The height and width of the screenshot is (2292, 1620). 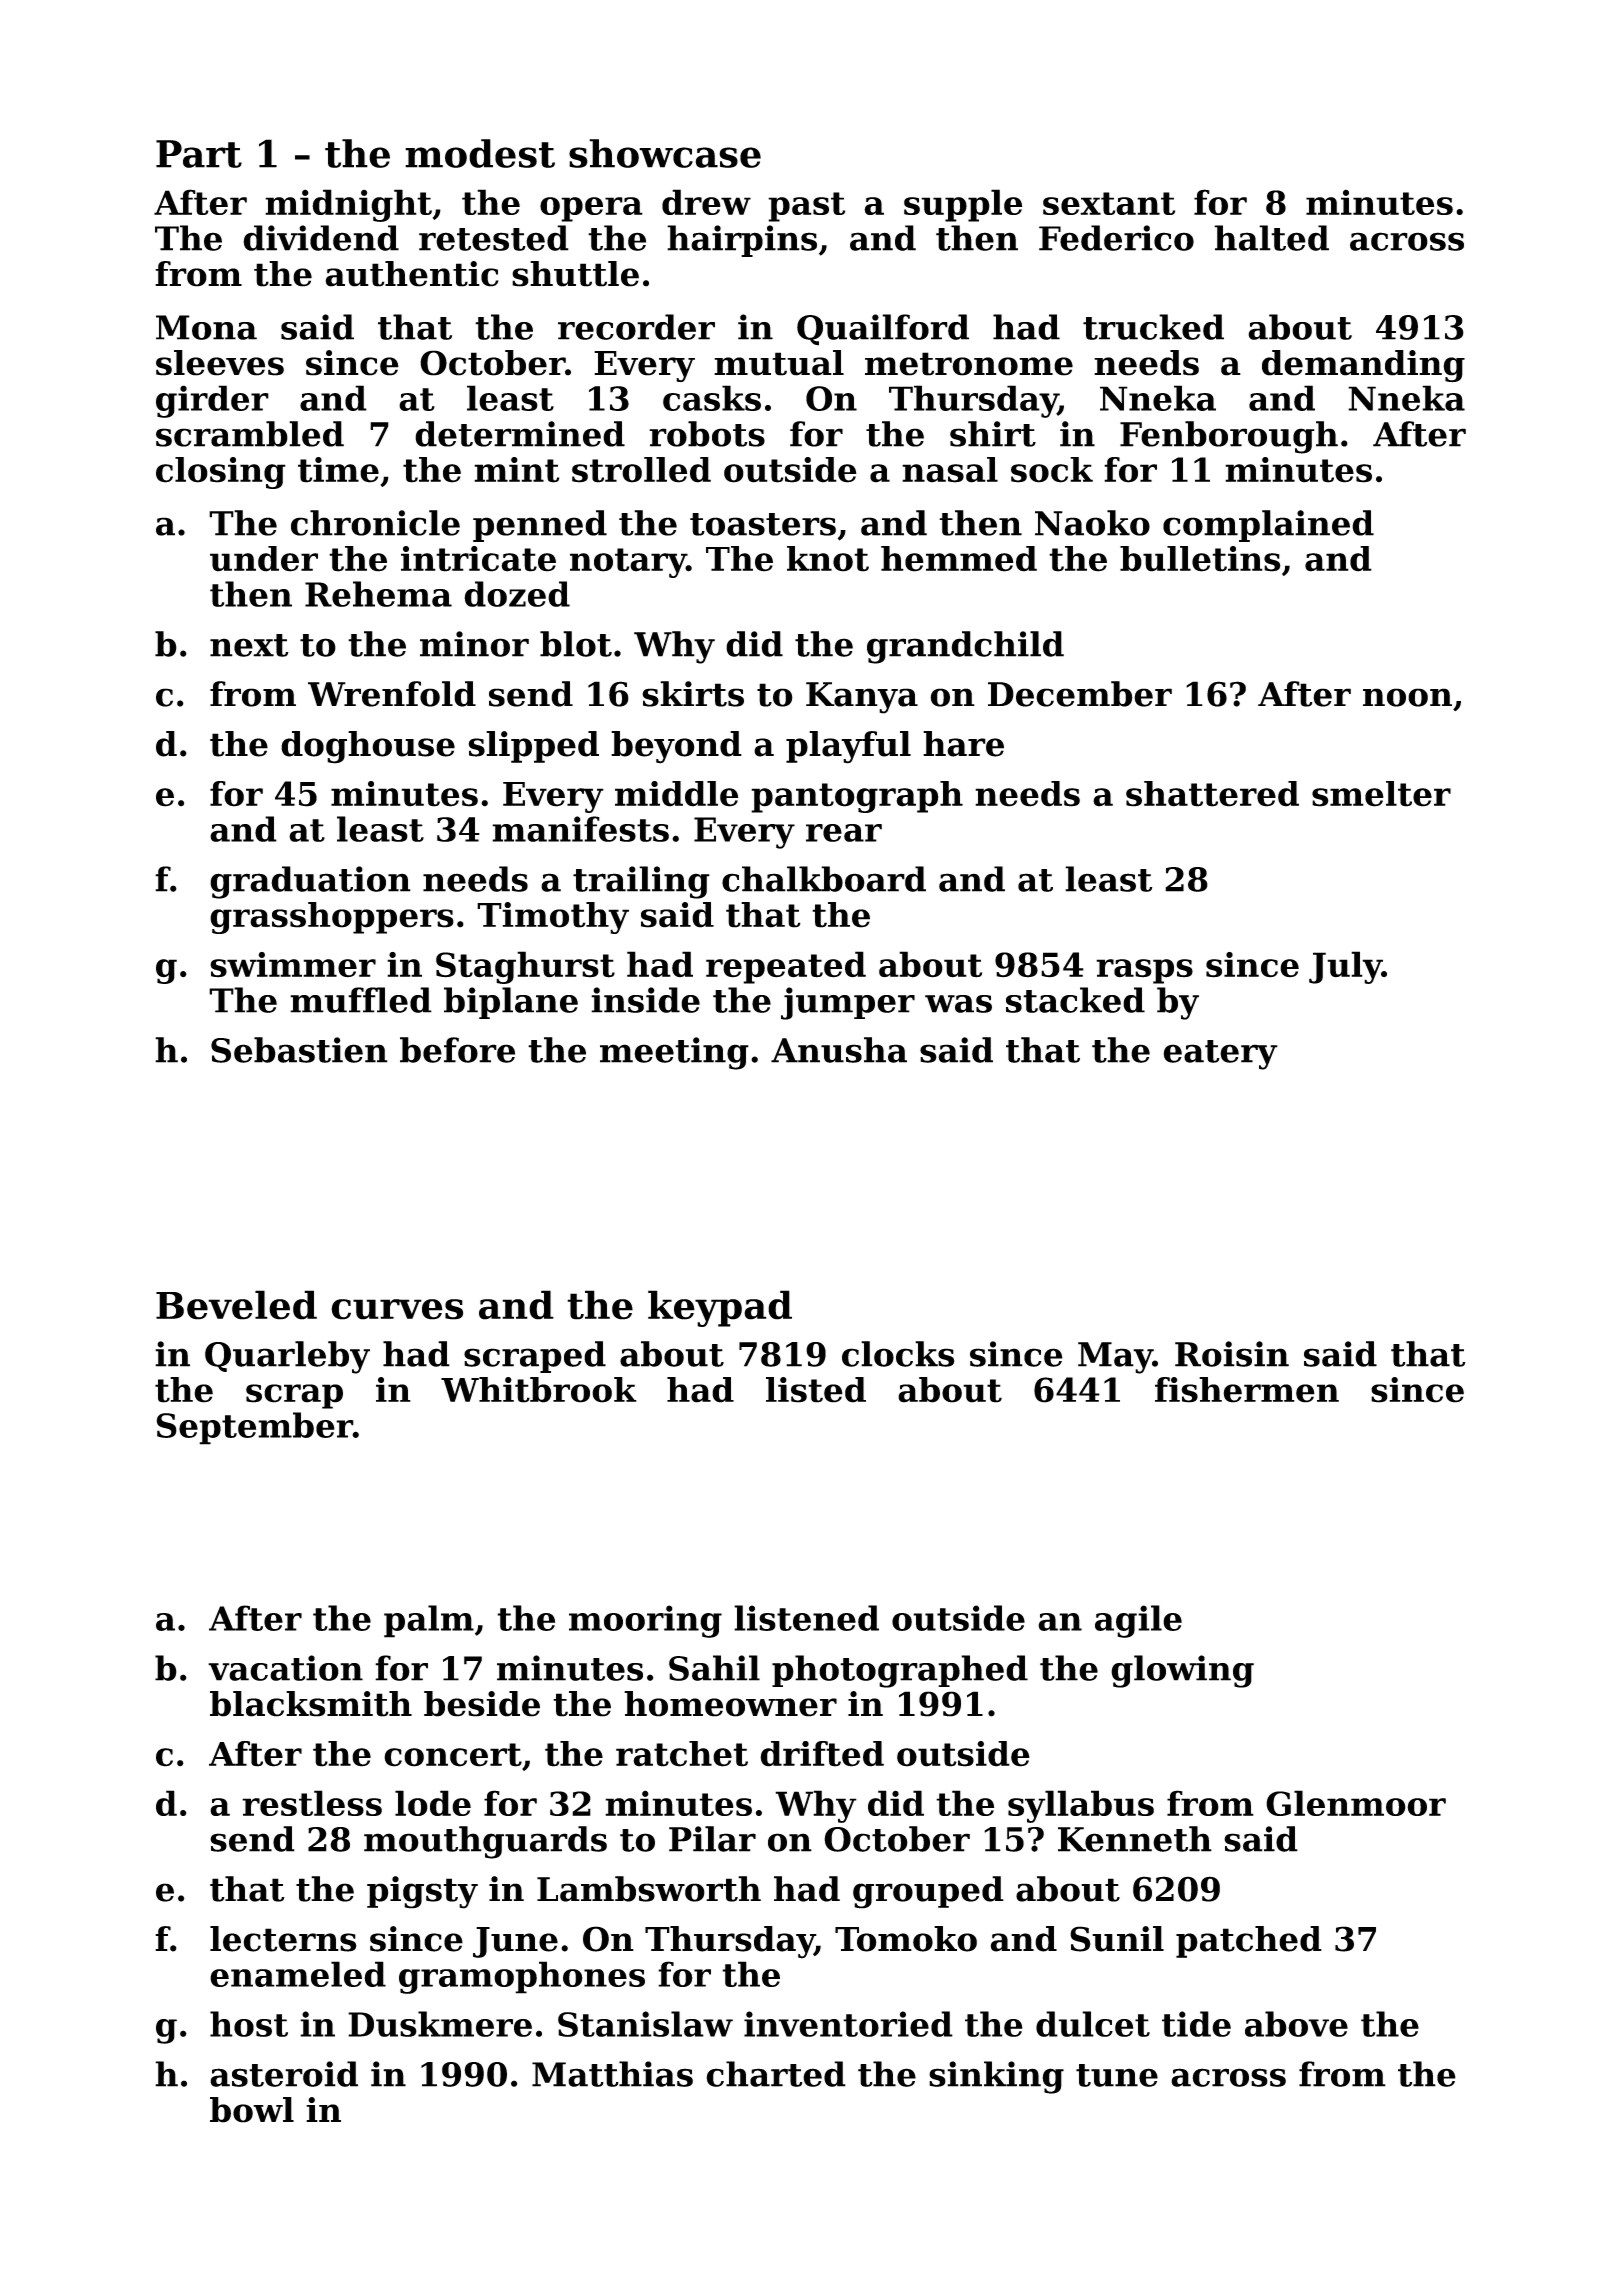 What do you see at coordinates (440, 2024) in the screenshot?
I see `Duskmere` at bounding box center [440, 2024].
